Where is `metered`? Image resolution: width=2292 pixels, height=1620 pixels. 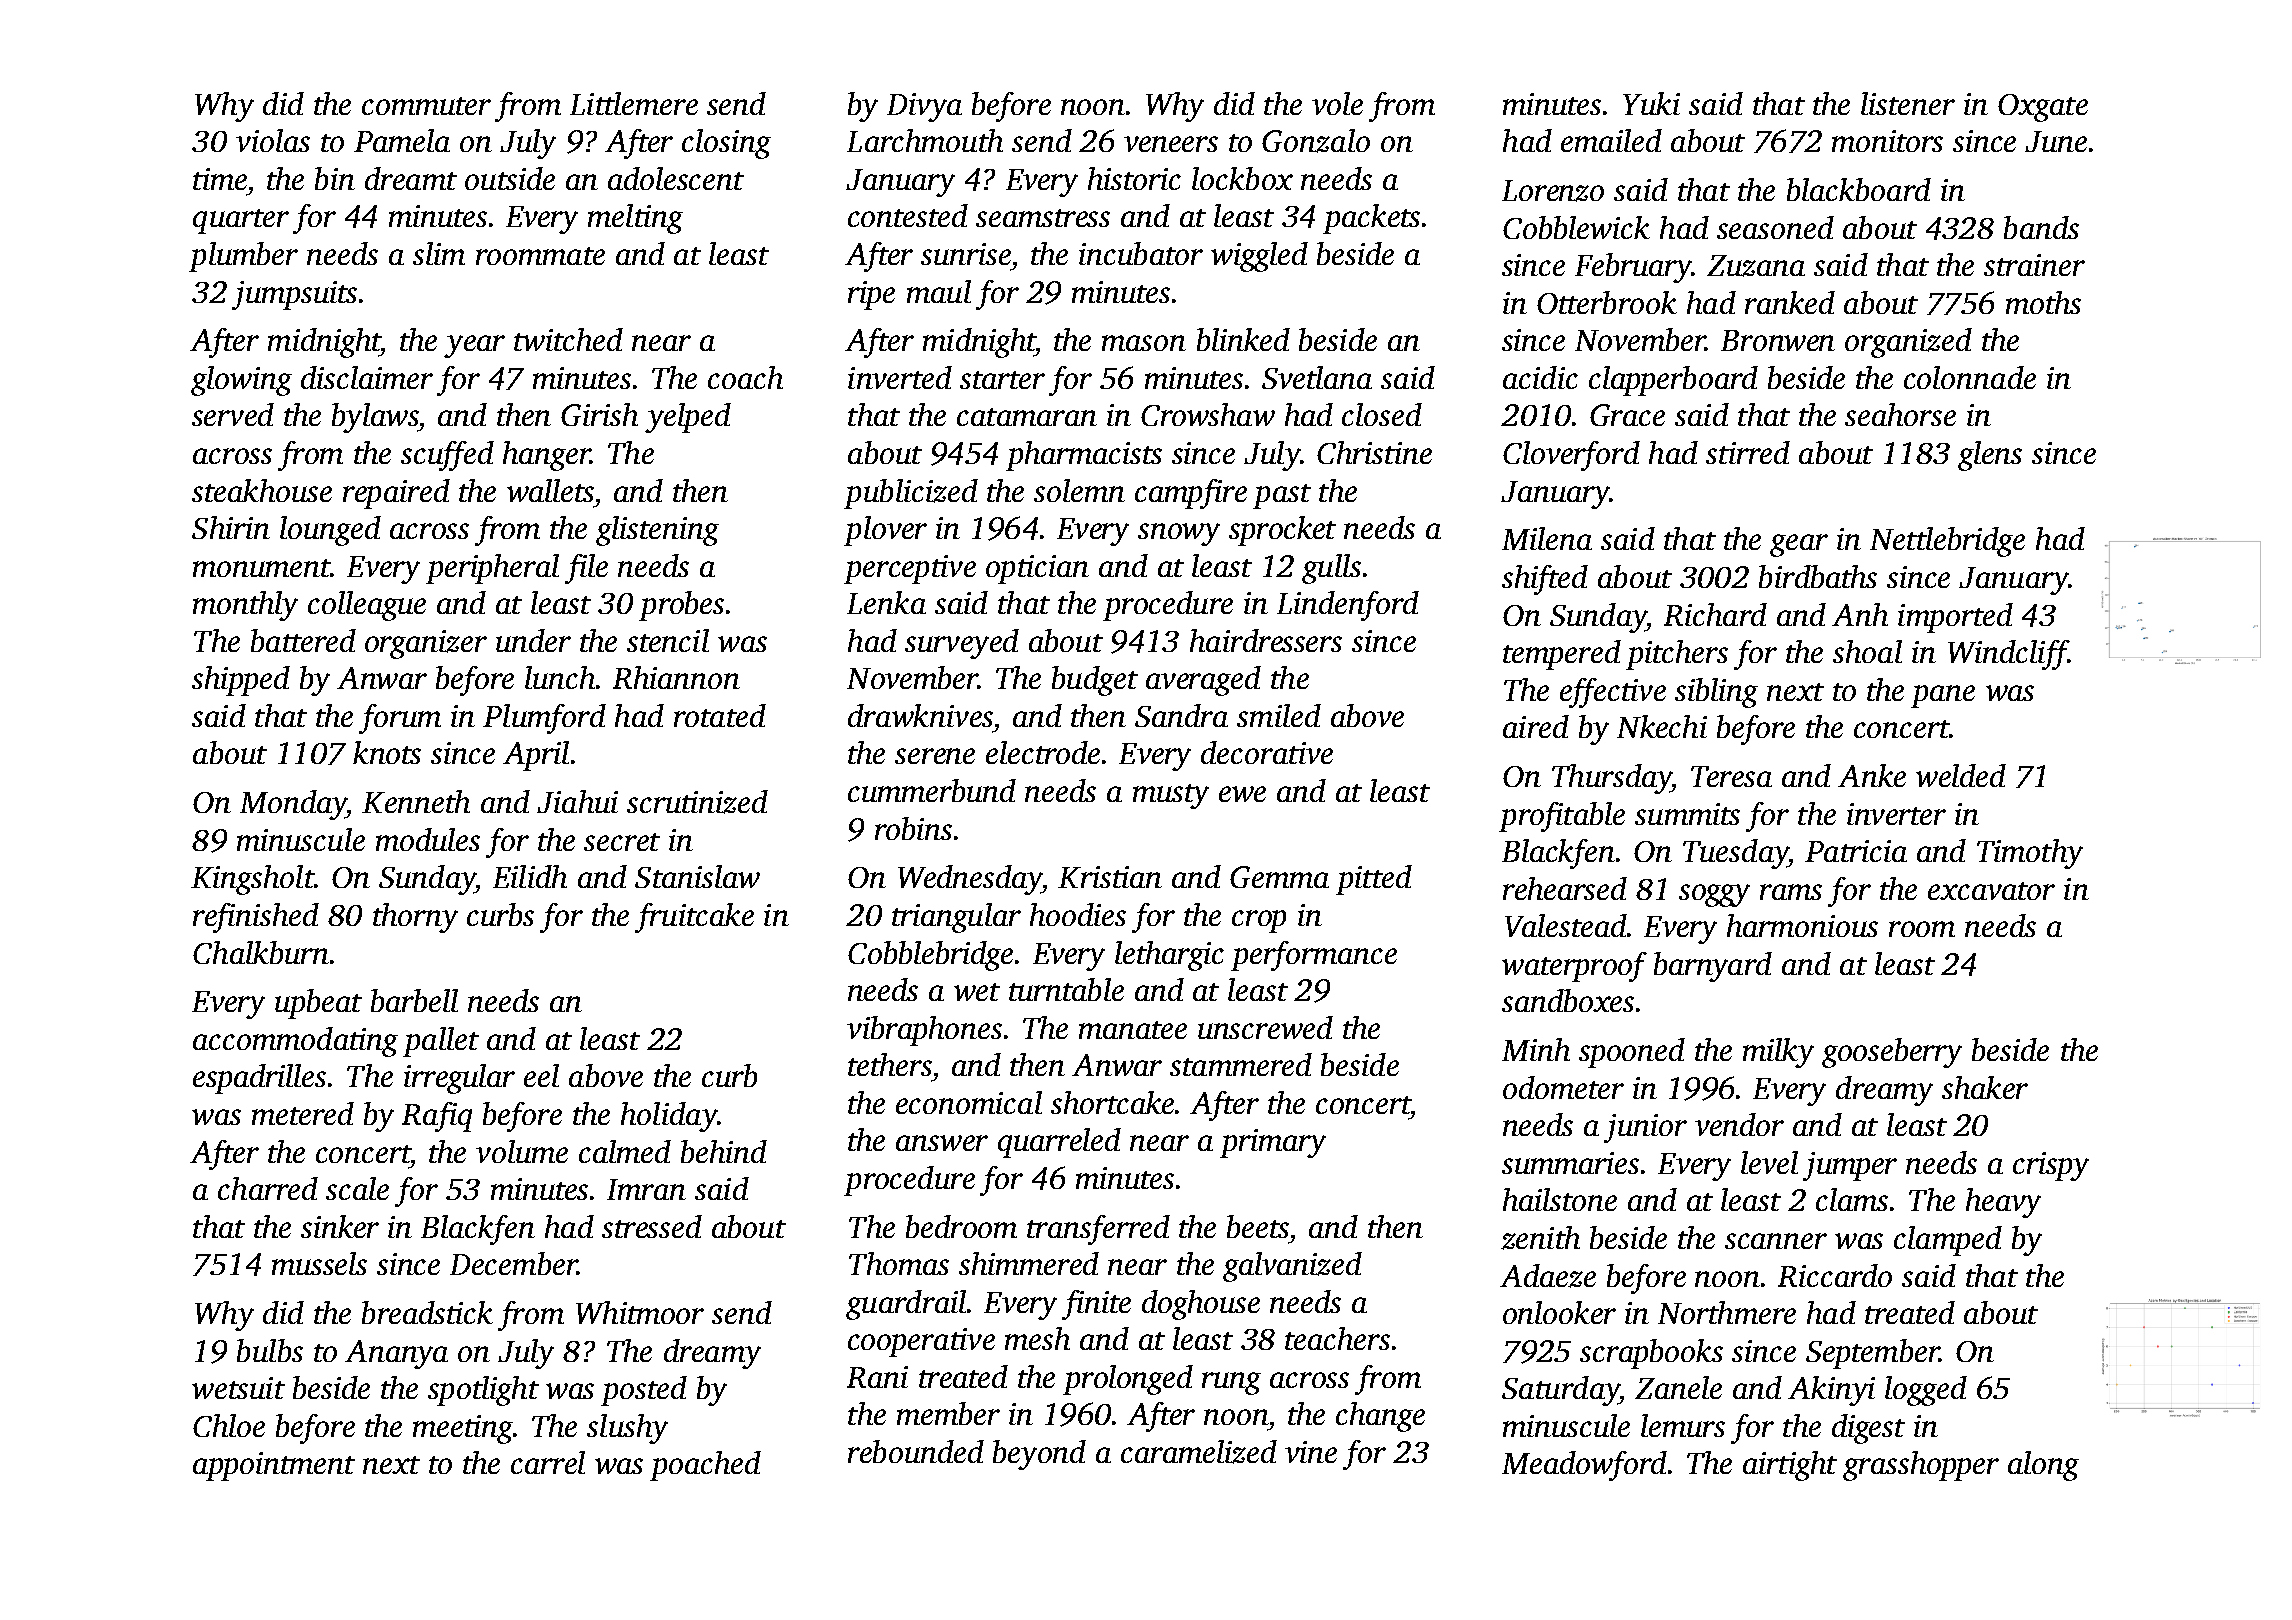 metered is located at coordinates (303, 1113).
